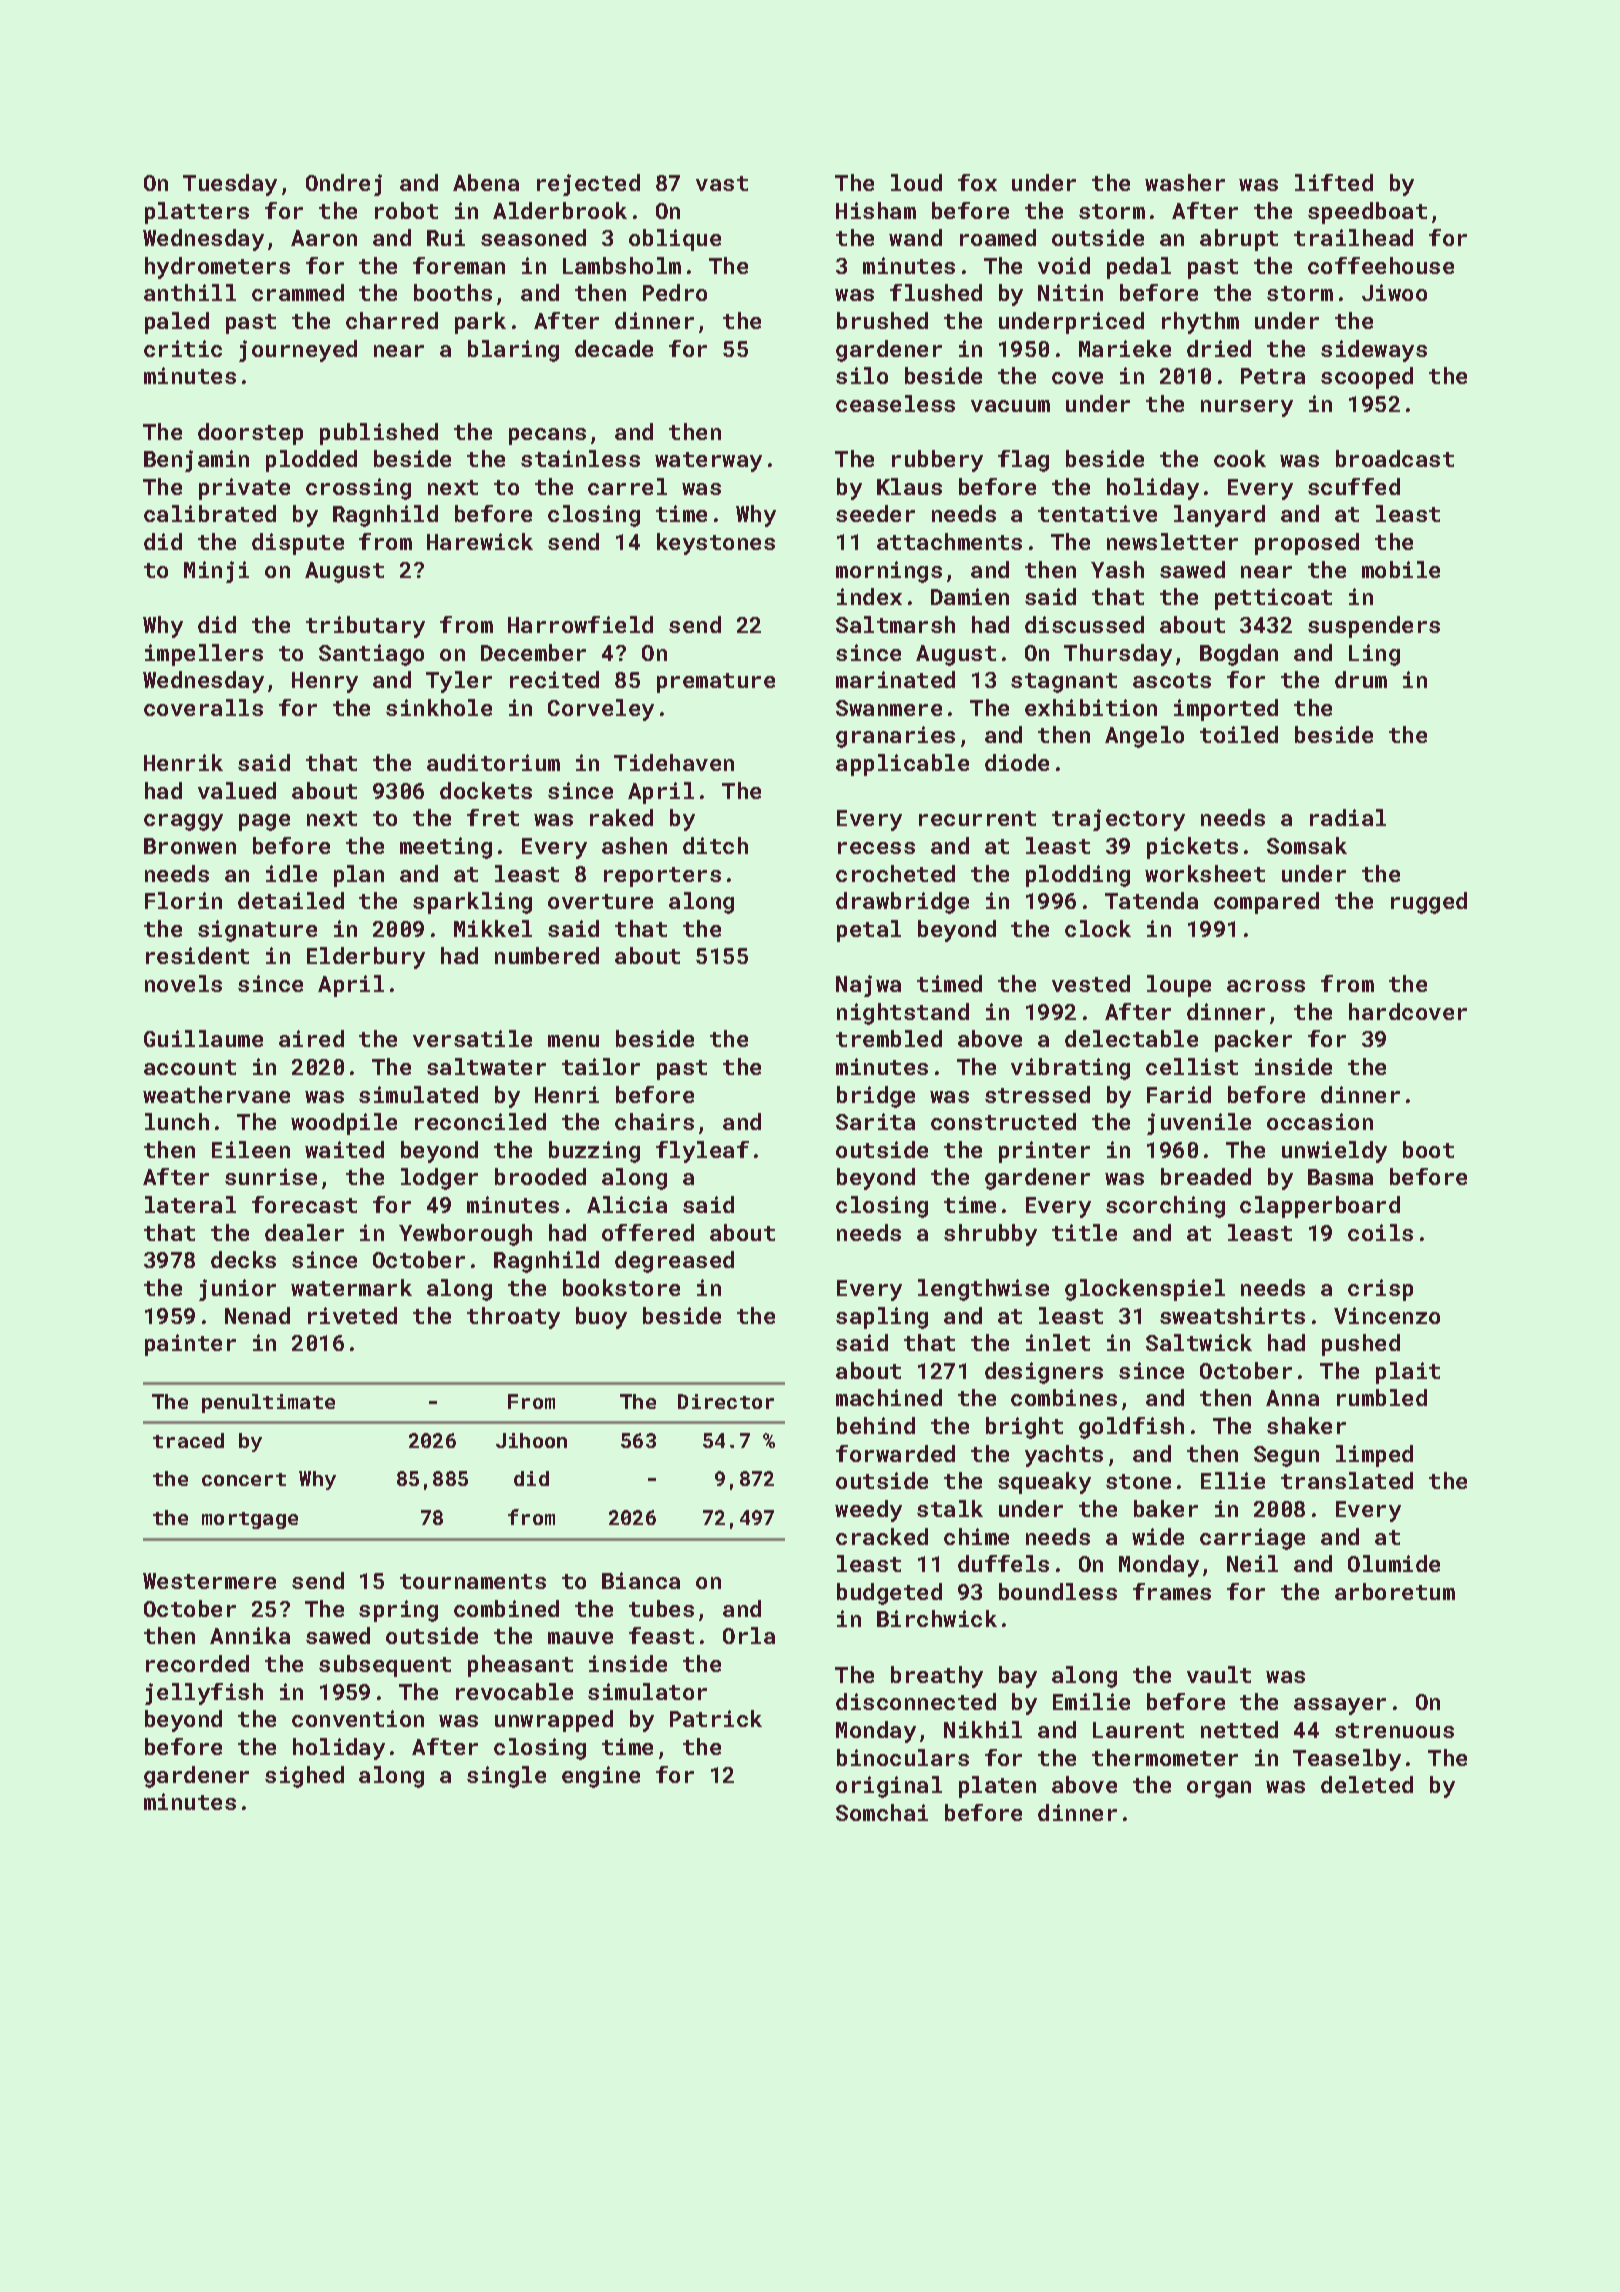 This screenshot has width=1620, height=2292. Describe the element at coordinates (1395, 1591) in the screenshot. I see `arboretum` at that location.
